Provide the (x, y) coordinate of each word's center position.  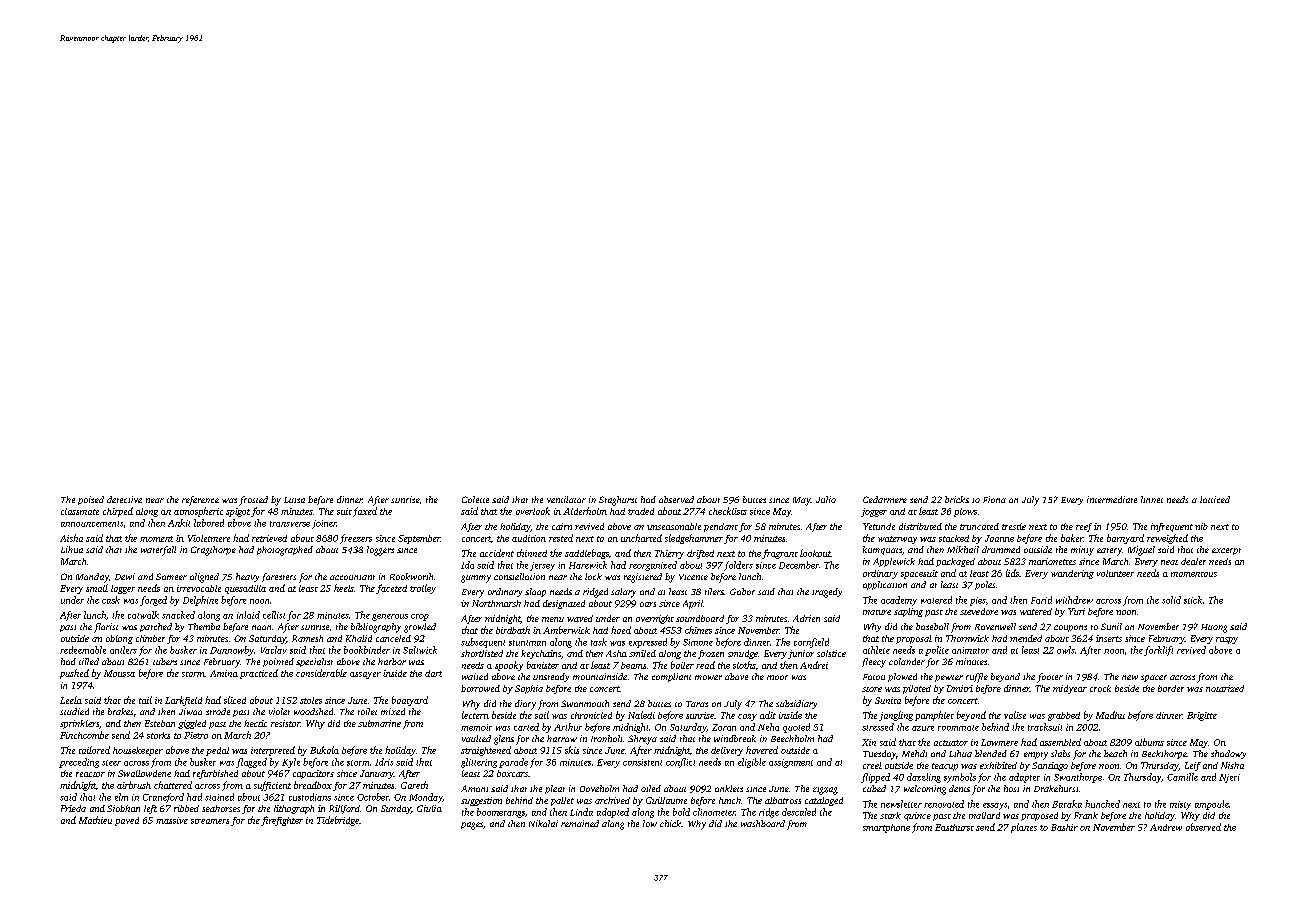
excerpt (1226, 551)
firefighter (282, 821)
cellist (274, 615)
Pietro (196, 735)
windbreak (735, 738)
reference (200, 501)
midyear (1070, 689)
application (885, 585)
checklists (728, 511)
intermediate (1112, 499)
